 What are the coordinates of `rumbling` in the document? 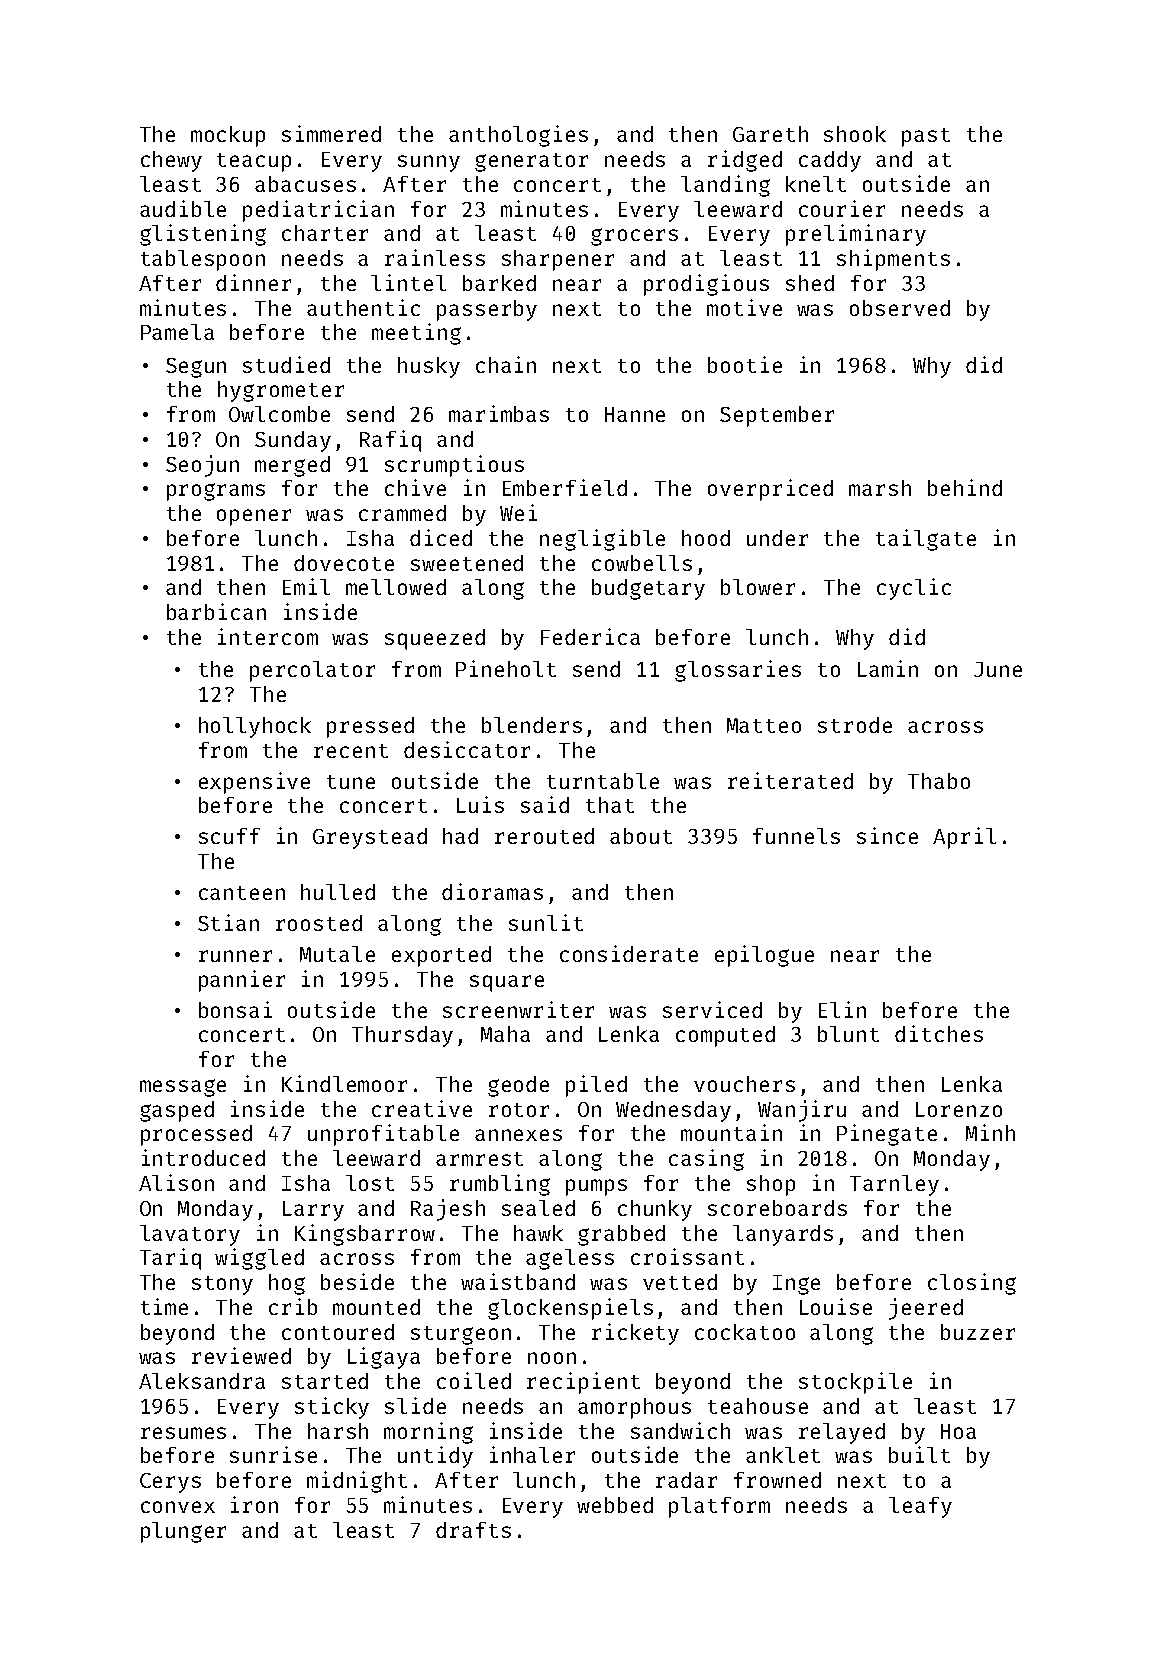 It's located at (500, 1185).
